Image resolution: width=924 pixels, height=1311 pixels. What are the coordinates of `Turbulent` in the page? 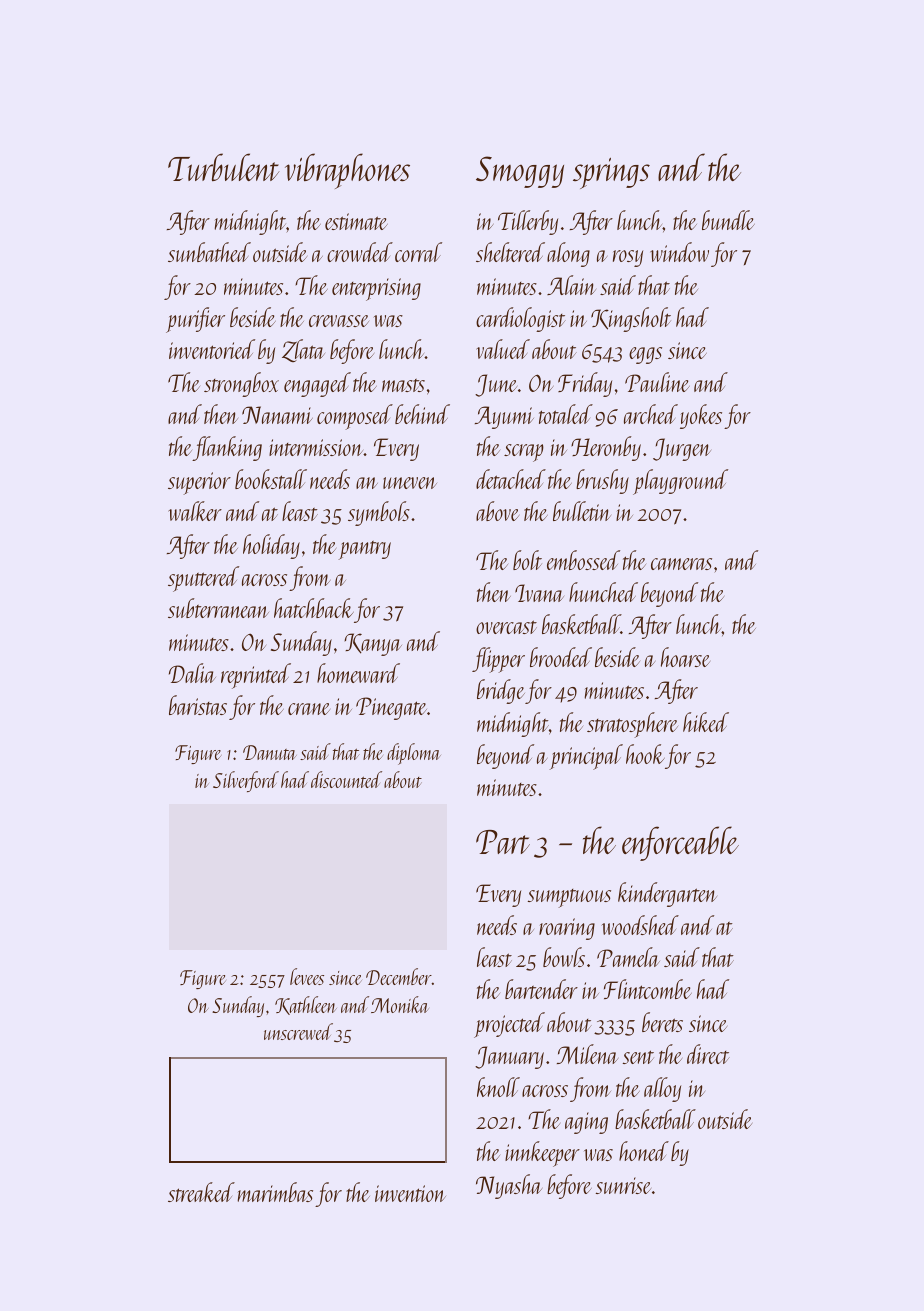 It's located at (223, 167).
